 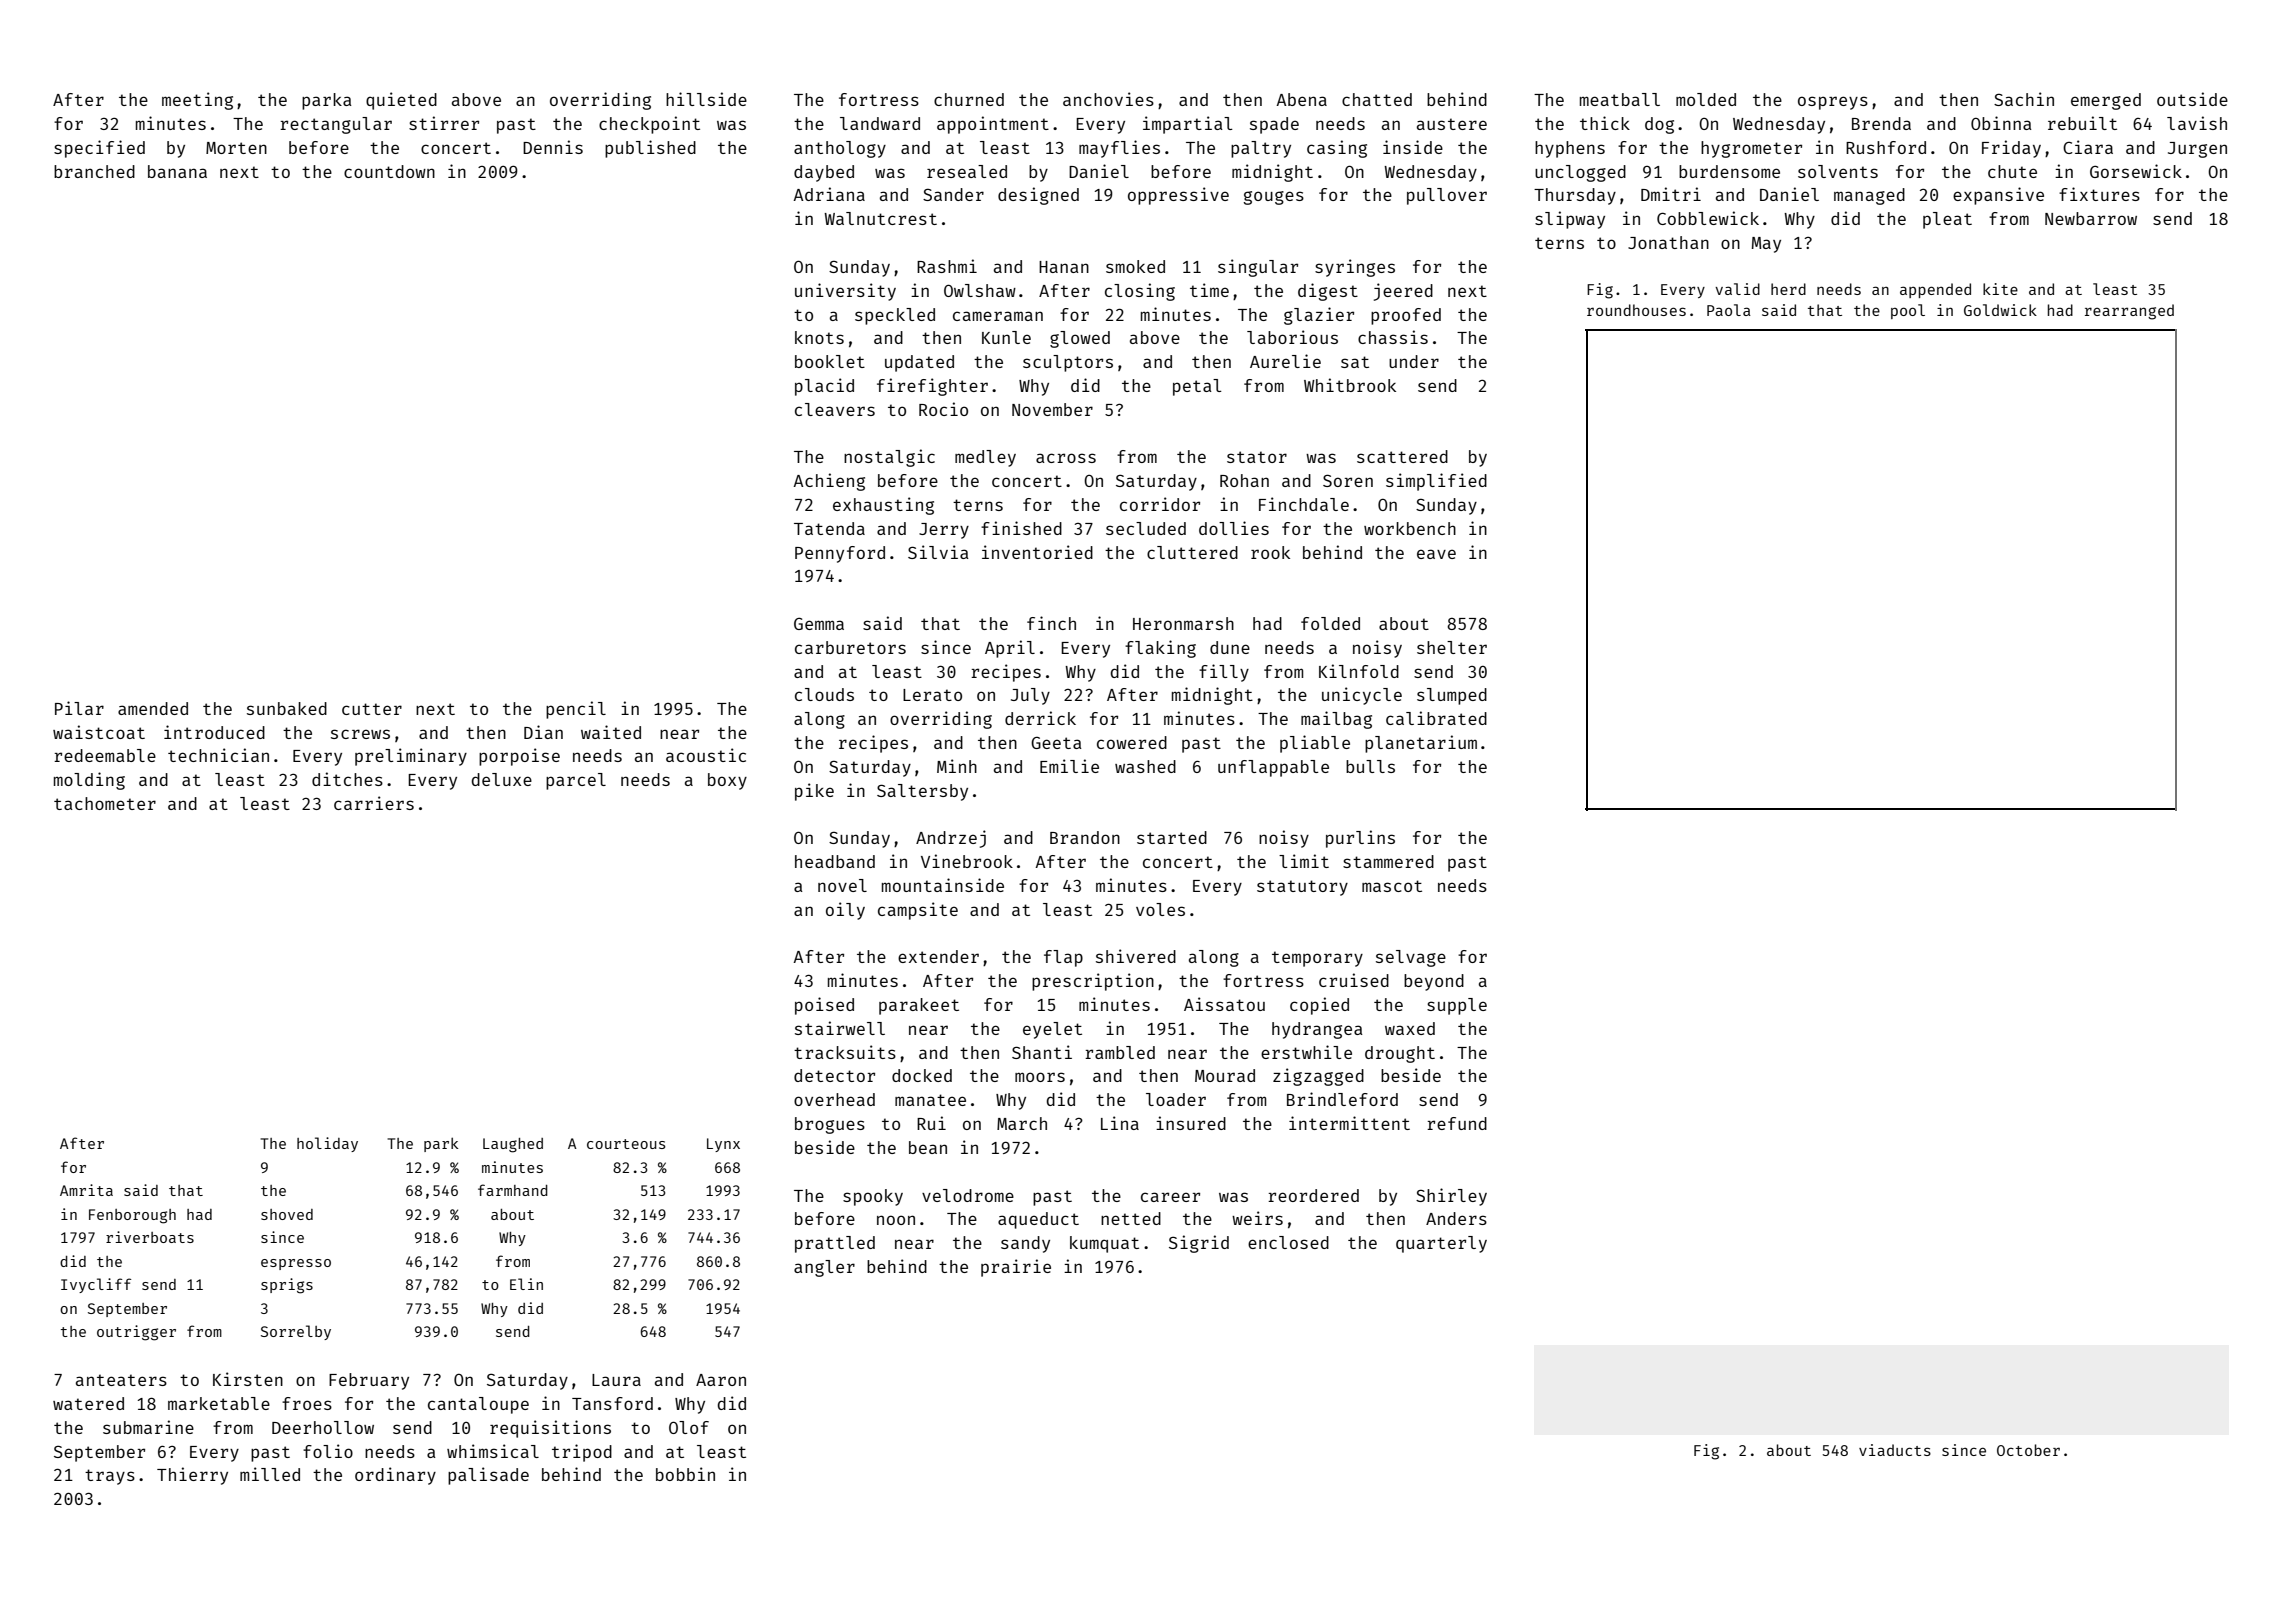 What do you see at coordinates (401, 101) in the page?
I see `quieted` at bounding box center [401, 101].
